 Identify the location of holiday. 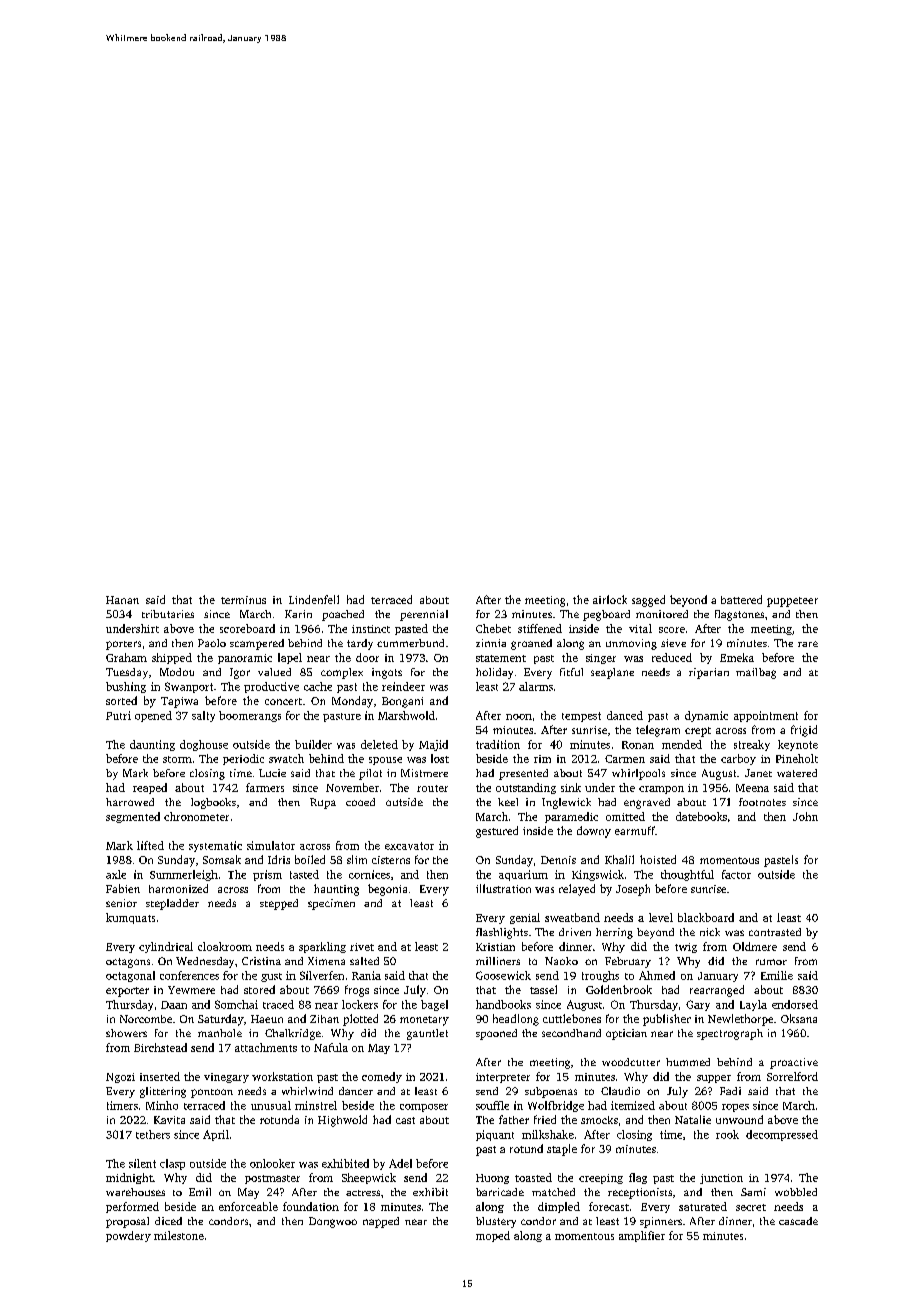
(494, 673).
